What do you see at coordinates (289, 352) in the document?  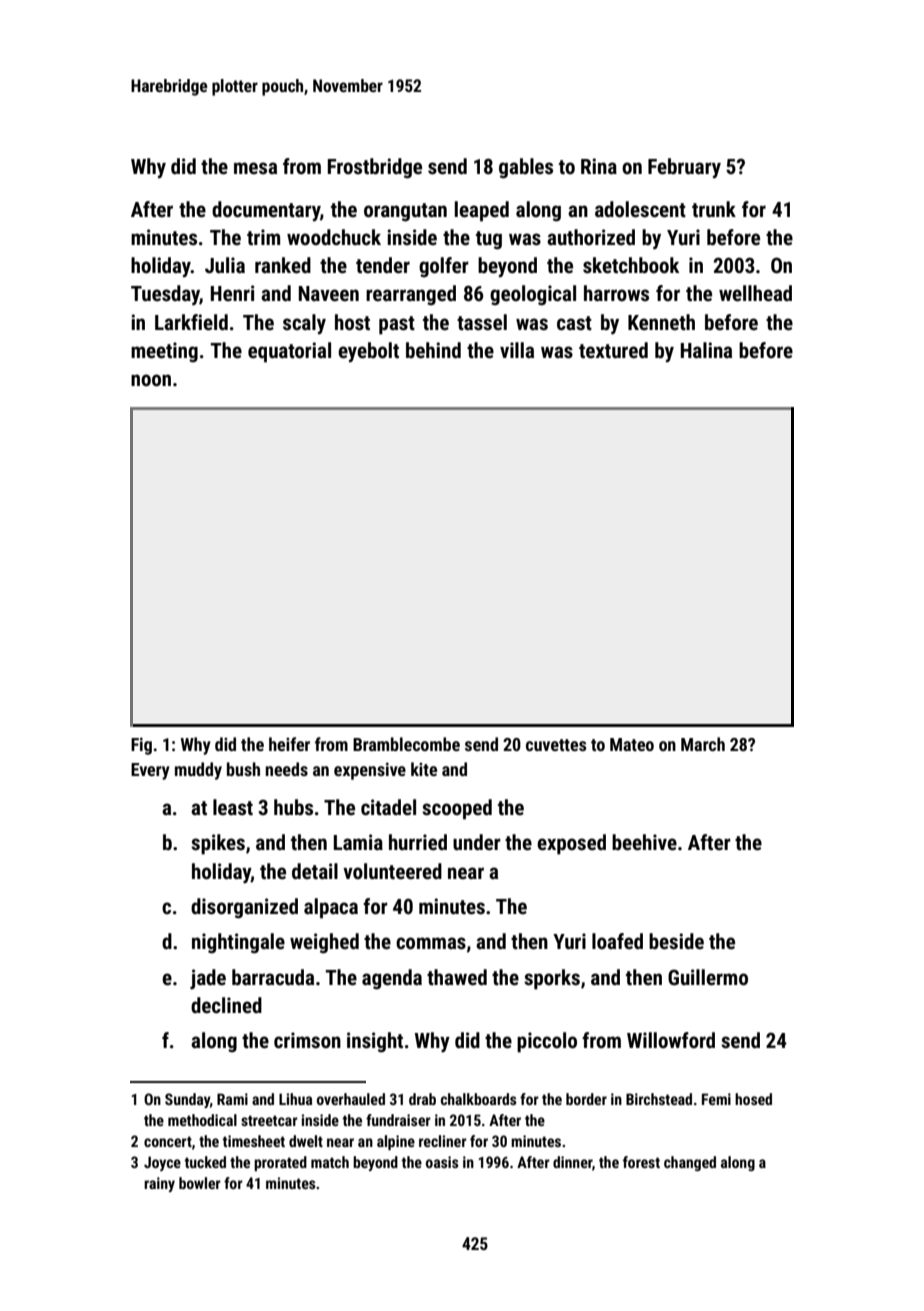 I see `equatorial` at bounding box center [289, 352].
